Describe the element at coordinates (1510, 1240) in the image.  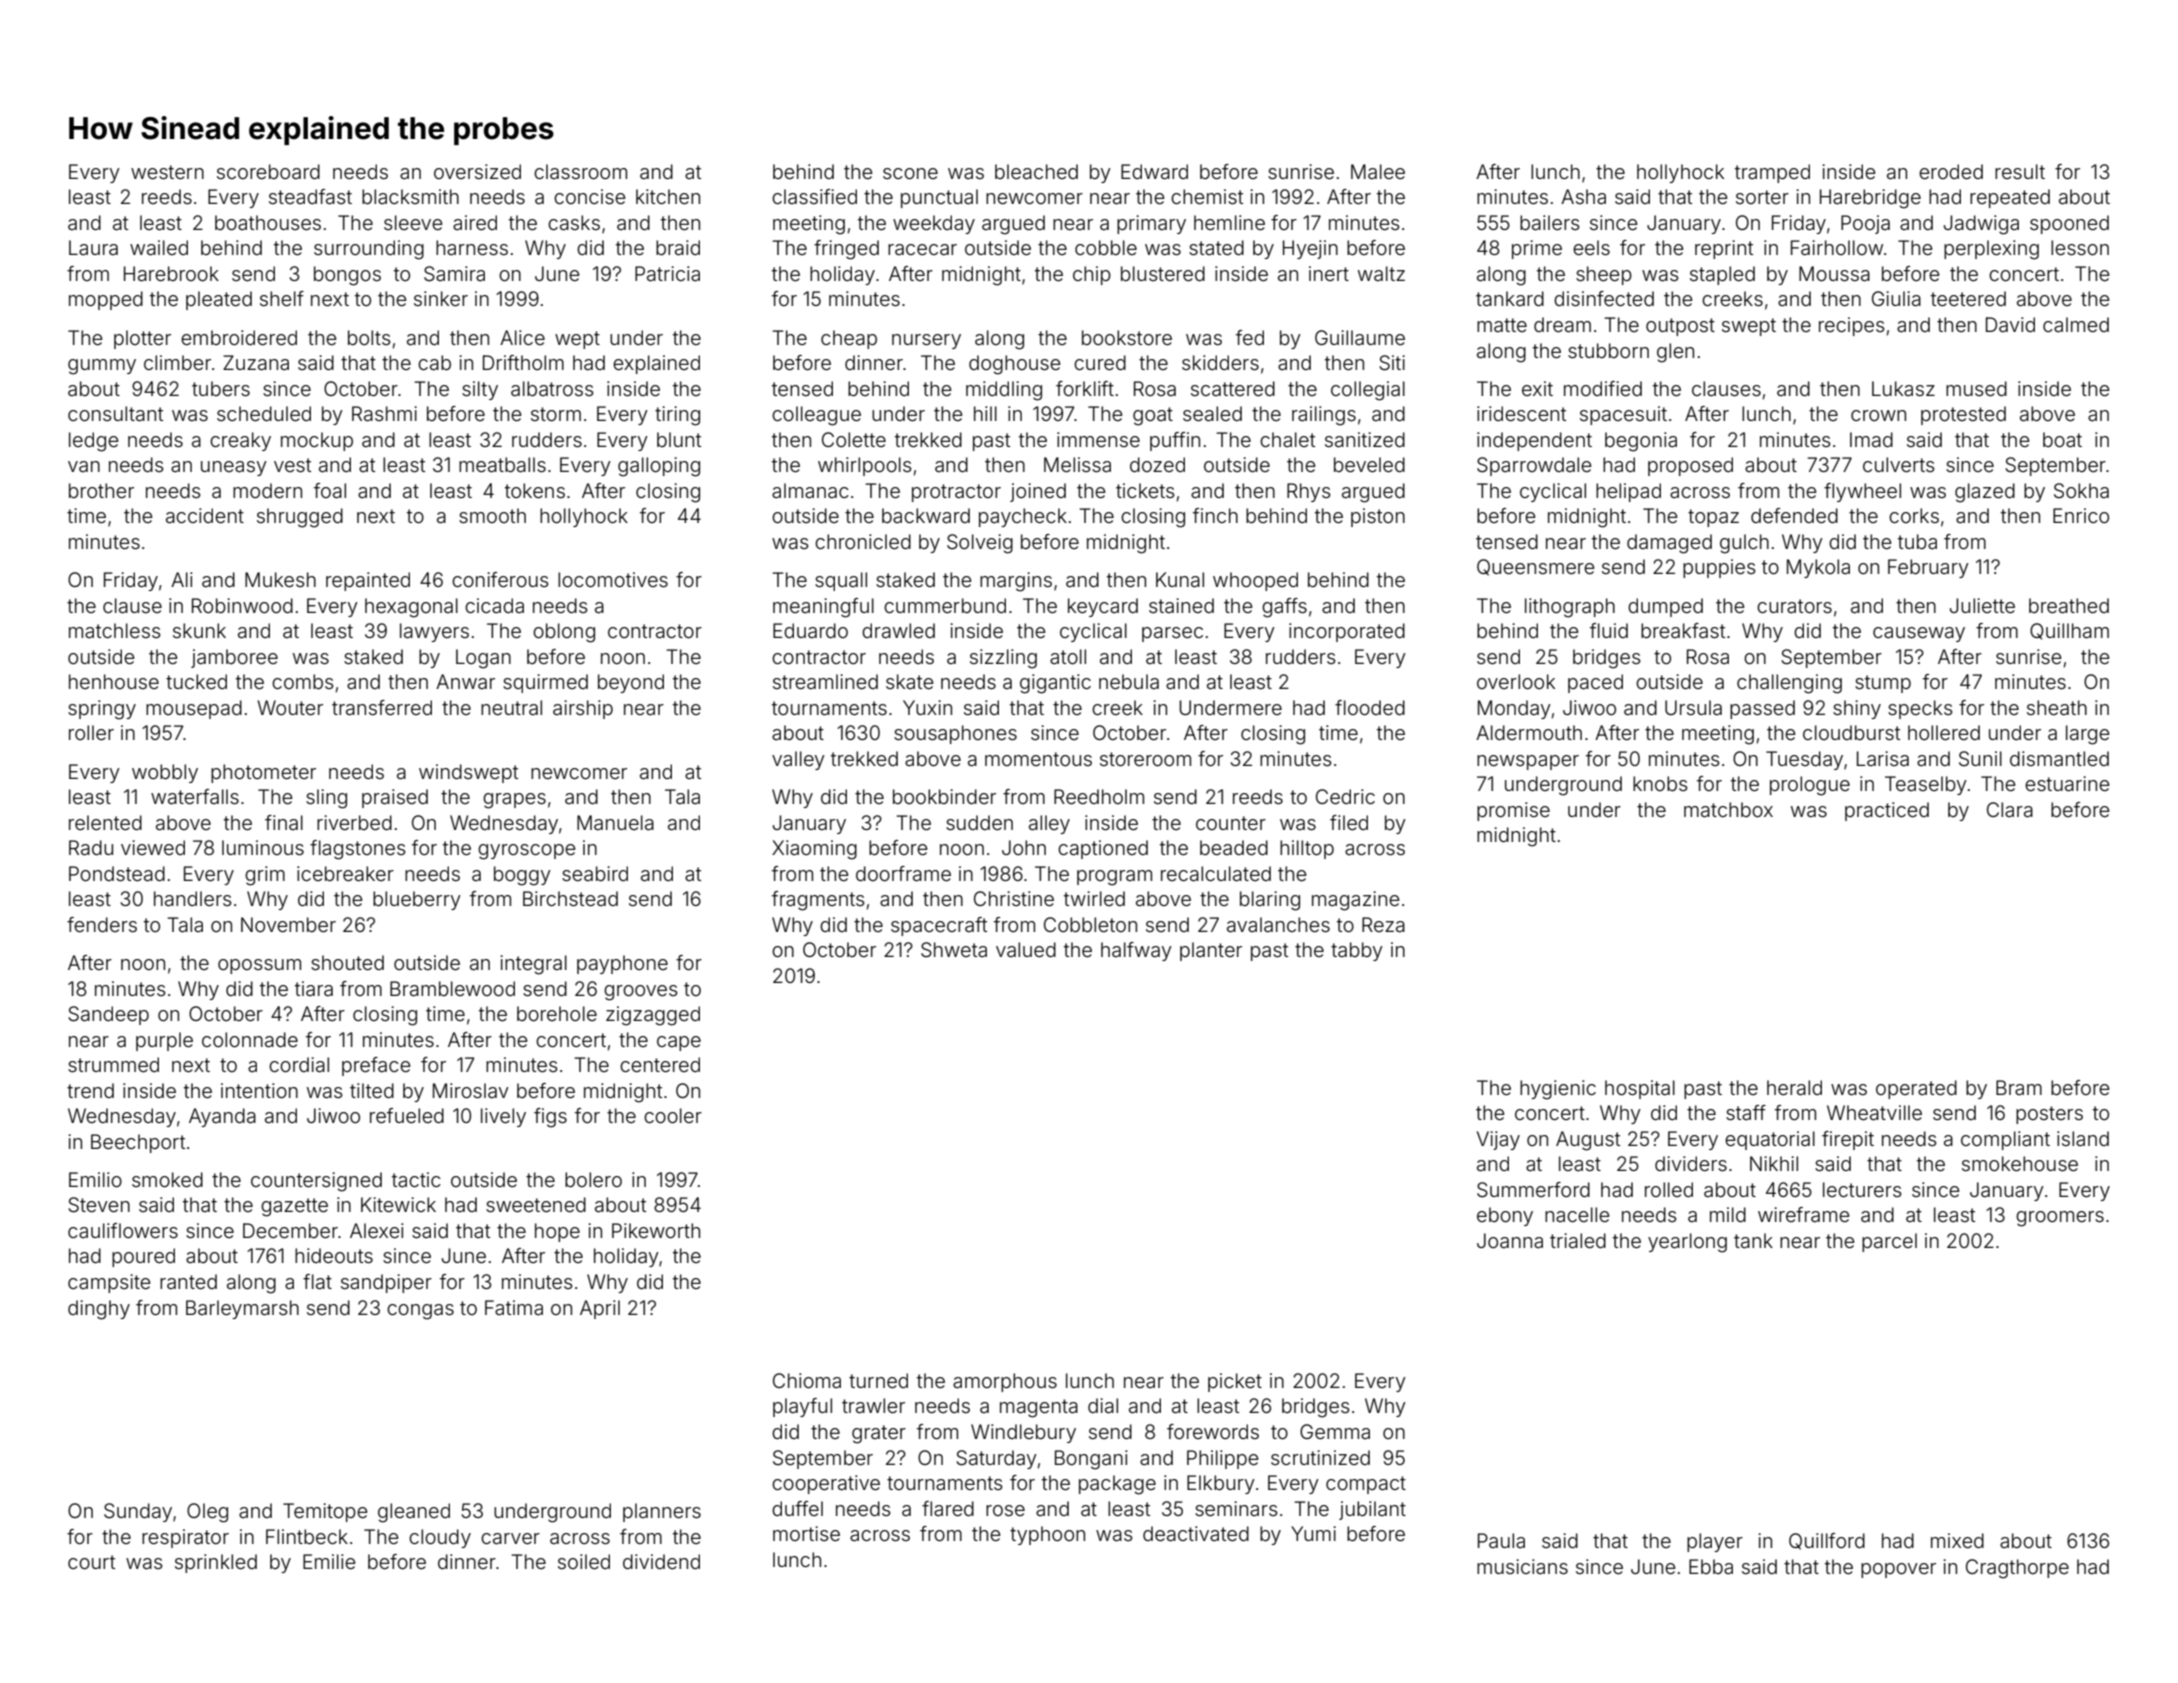
I see `Joanna` at that location.
